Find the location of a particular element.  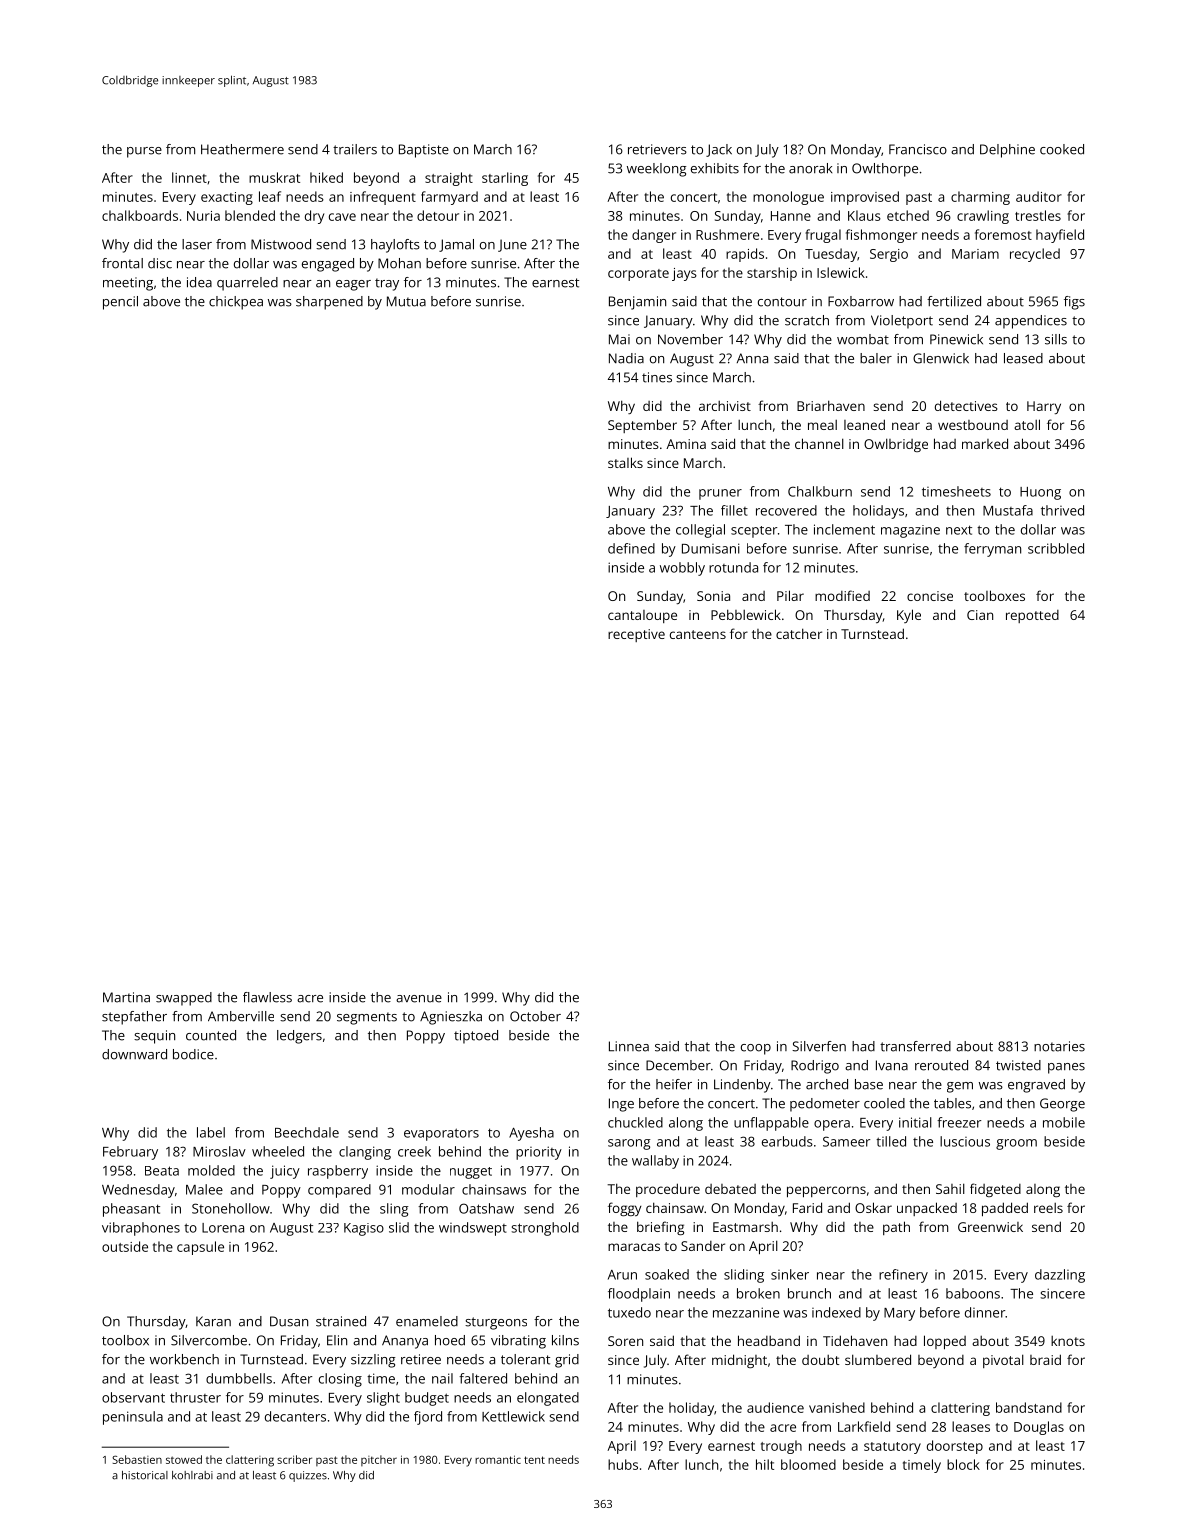

canteens is located at coordinates (698, 634).
